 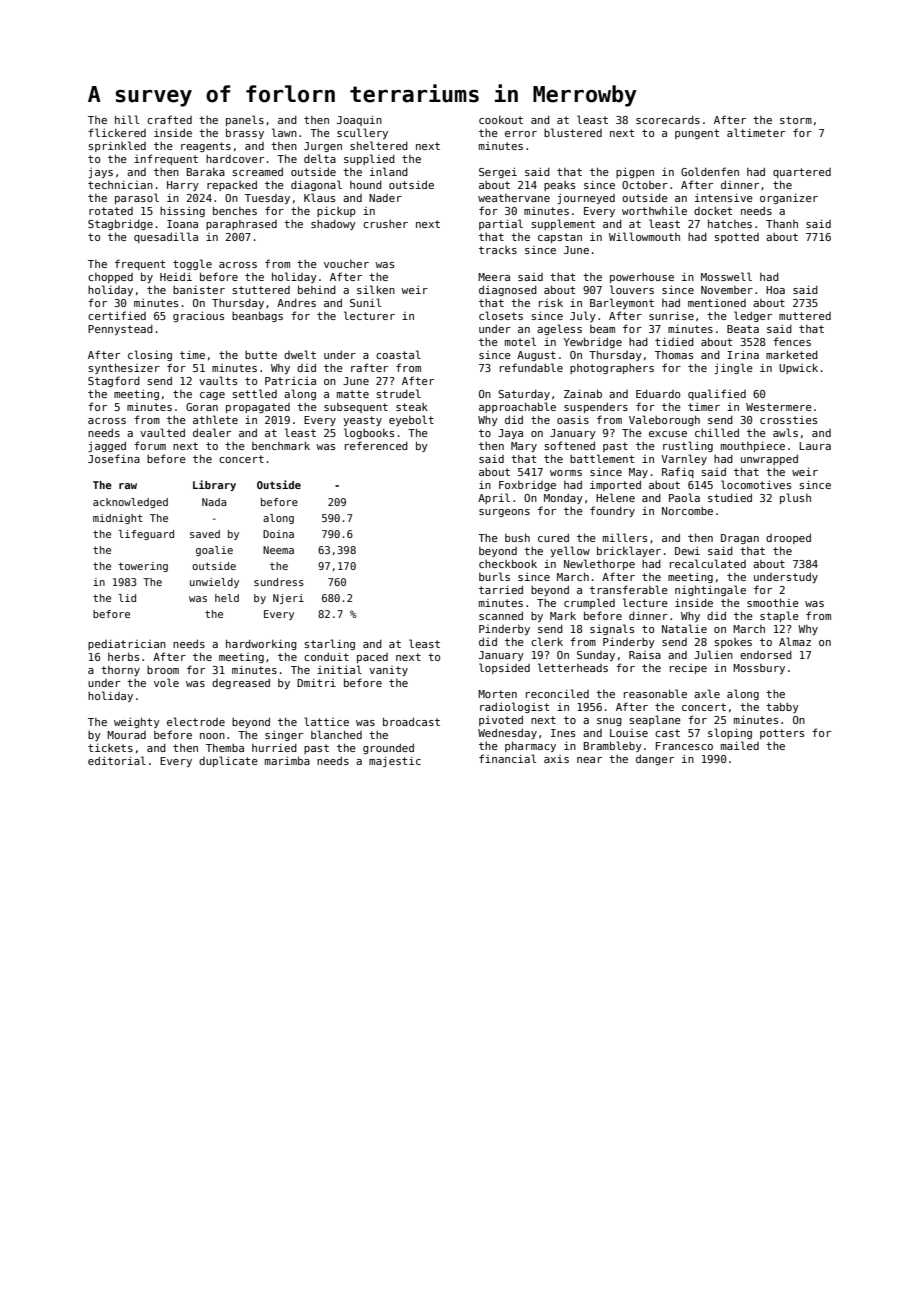 I want to click on cookout, so click(x=501, y=119).
